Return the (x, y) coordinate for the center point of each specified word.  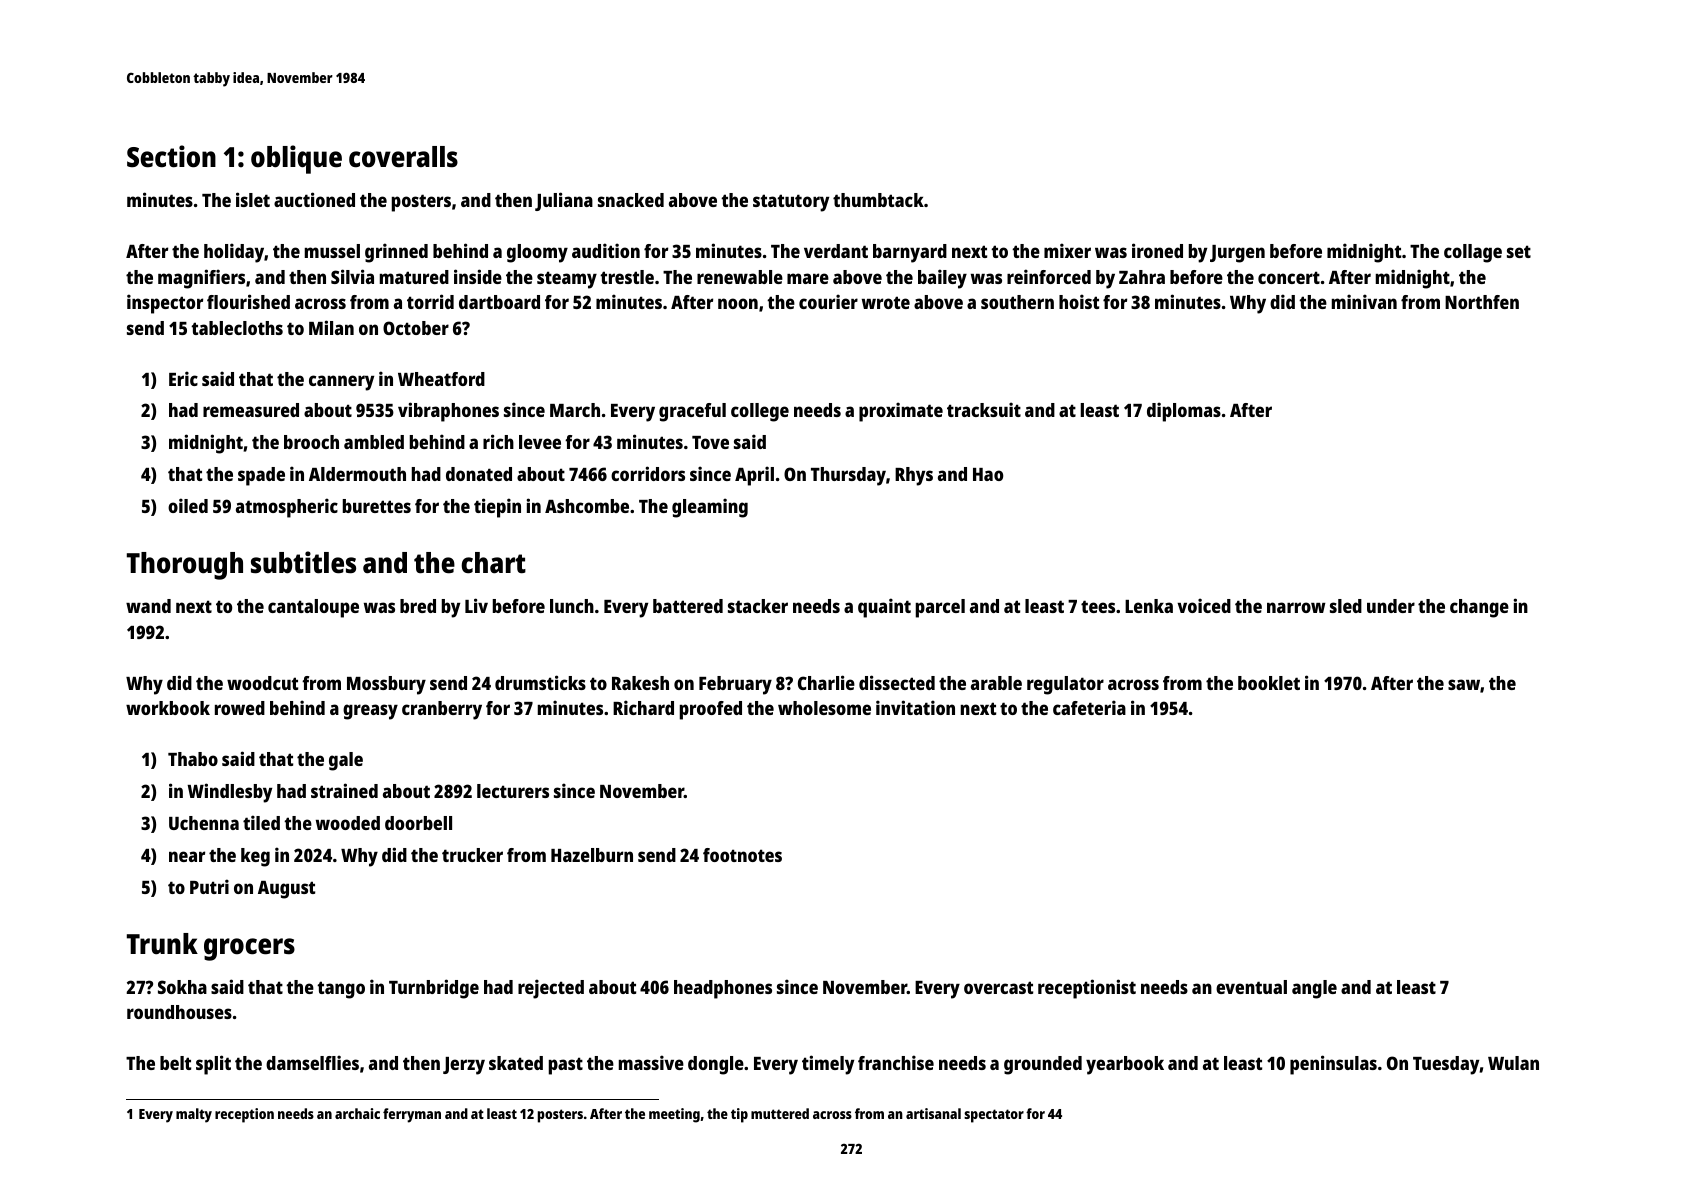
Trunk (162, 944)
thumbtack (878, 200)
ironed (1157, 250)
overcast (998, 987)
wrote (886, 302)
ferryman (412, 1115)
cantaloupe (313, 608)
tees (1098, 606)
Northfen (1482, 302)
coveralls (403, 157)
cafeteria (1089, 707)
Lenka (1149, 606)
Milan (331, 327)
